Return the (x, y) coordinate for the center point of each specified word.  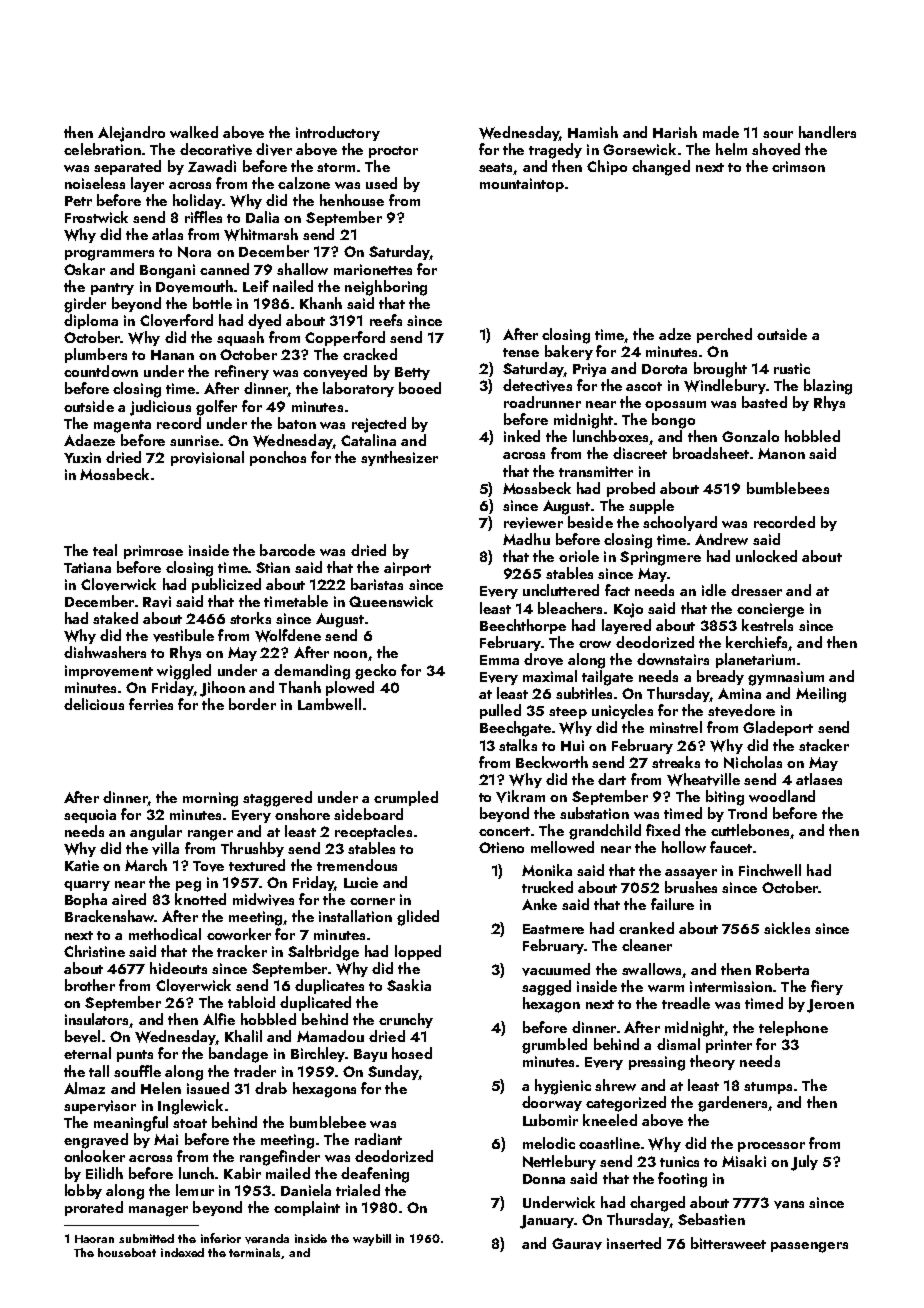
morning (210, 799)
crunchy (406, 1020)
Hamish (593, 132)
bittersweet (728, 1243)
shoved (776, 149)
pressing (657, 1063)
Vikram (520, 796)
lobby (83, 1191)
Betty (412, 373)
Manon (781, 453)
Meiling (821, 695)
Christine (94, 951)
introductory (338, 133)
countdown (101, 371)
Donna (544, 1179)
